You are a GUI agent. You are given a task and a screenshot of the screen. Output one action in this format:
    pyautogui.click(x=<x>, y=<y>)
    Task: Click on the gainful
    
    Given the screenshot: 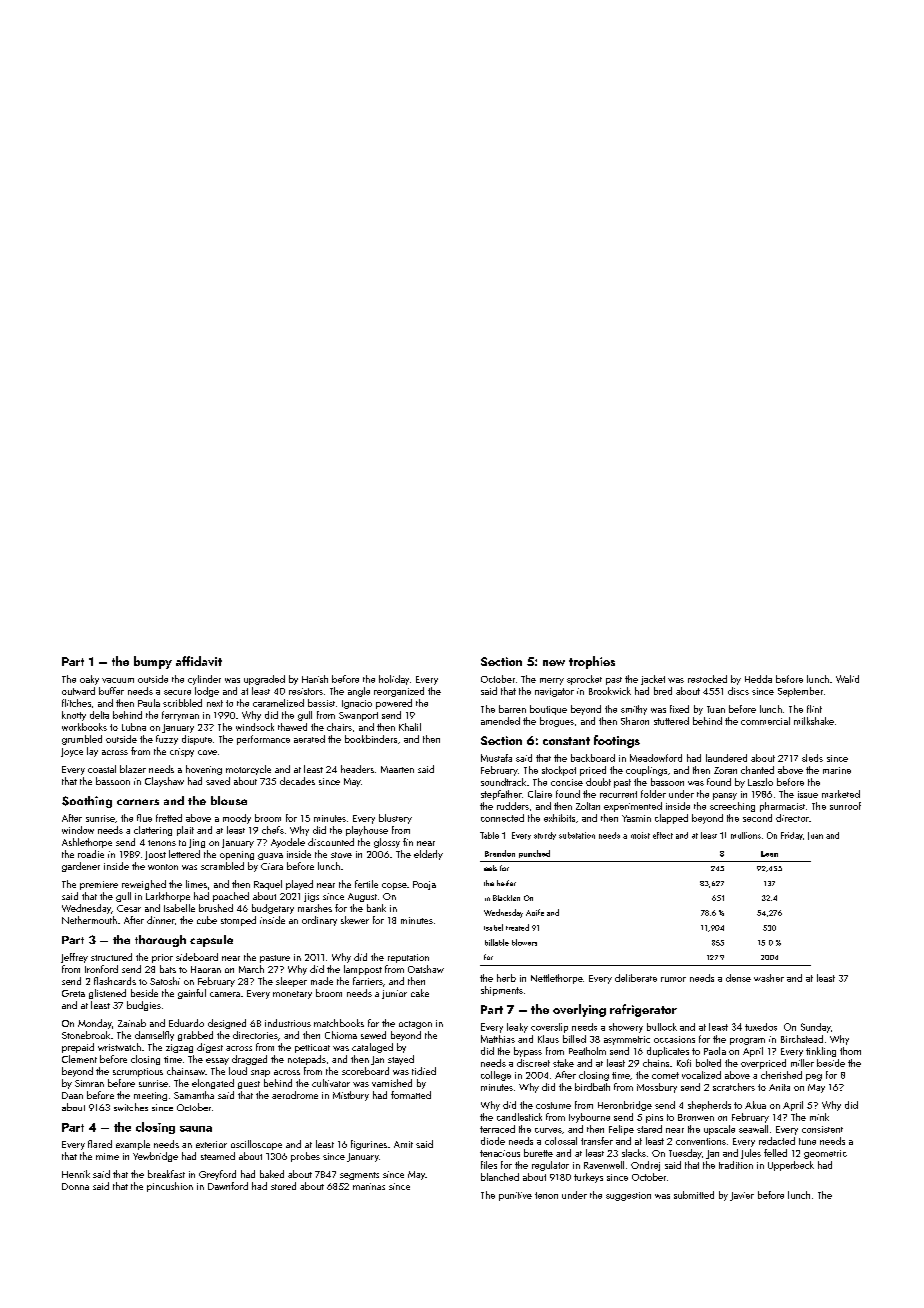 What is the action you would take?
    pyautogui.click(x=192, y=994)
